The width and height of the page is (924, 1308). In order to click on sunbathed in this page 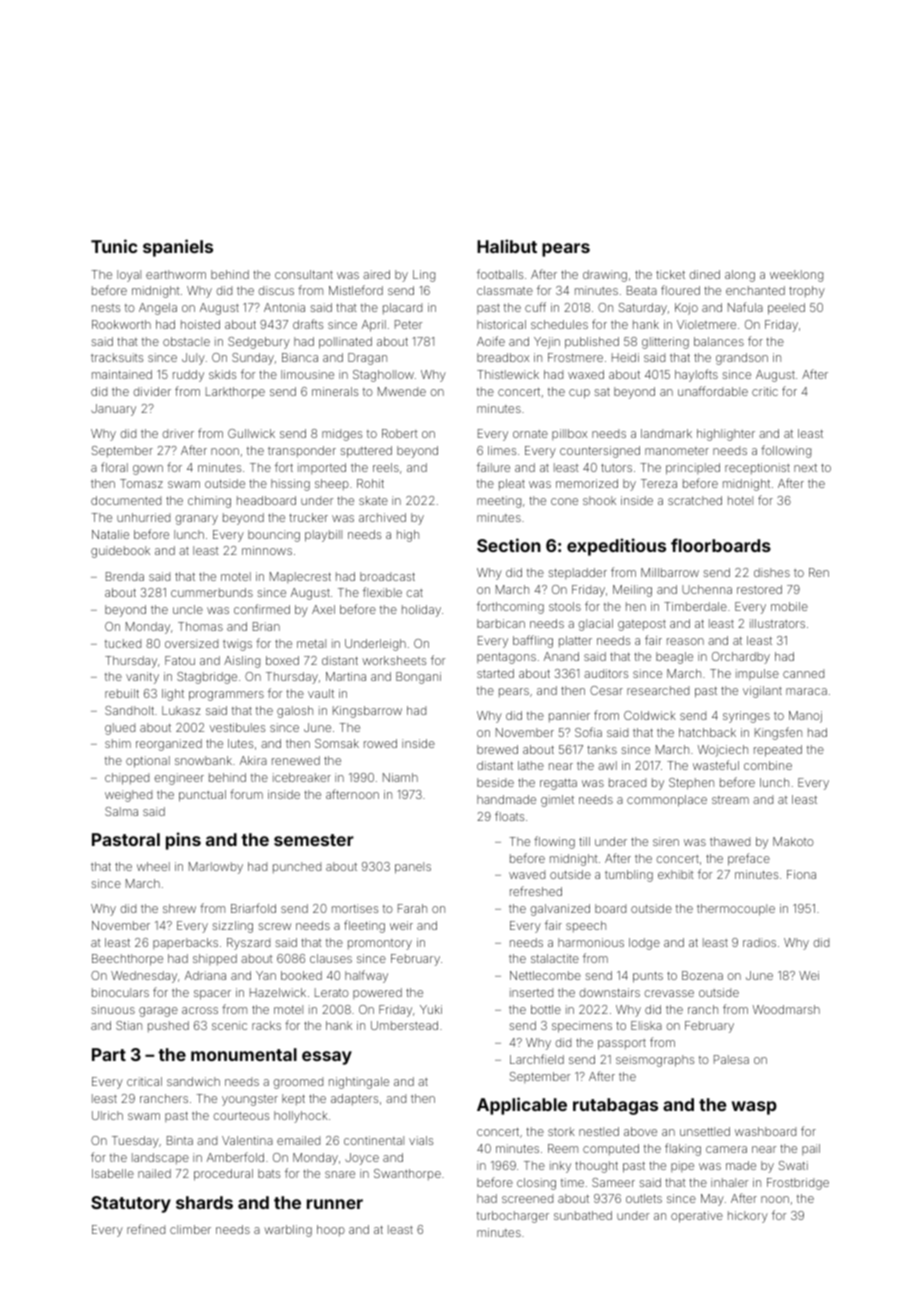, I will do `click(583, 1215)`.
